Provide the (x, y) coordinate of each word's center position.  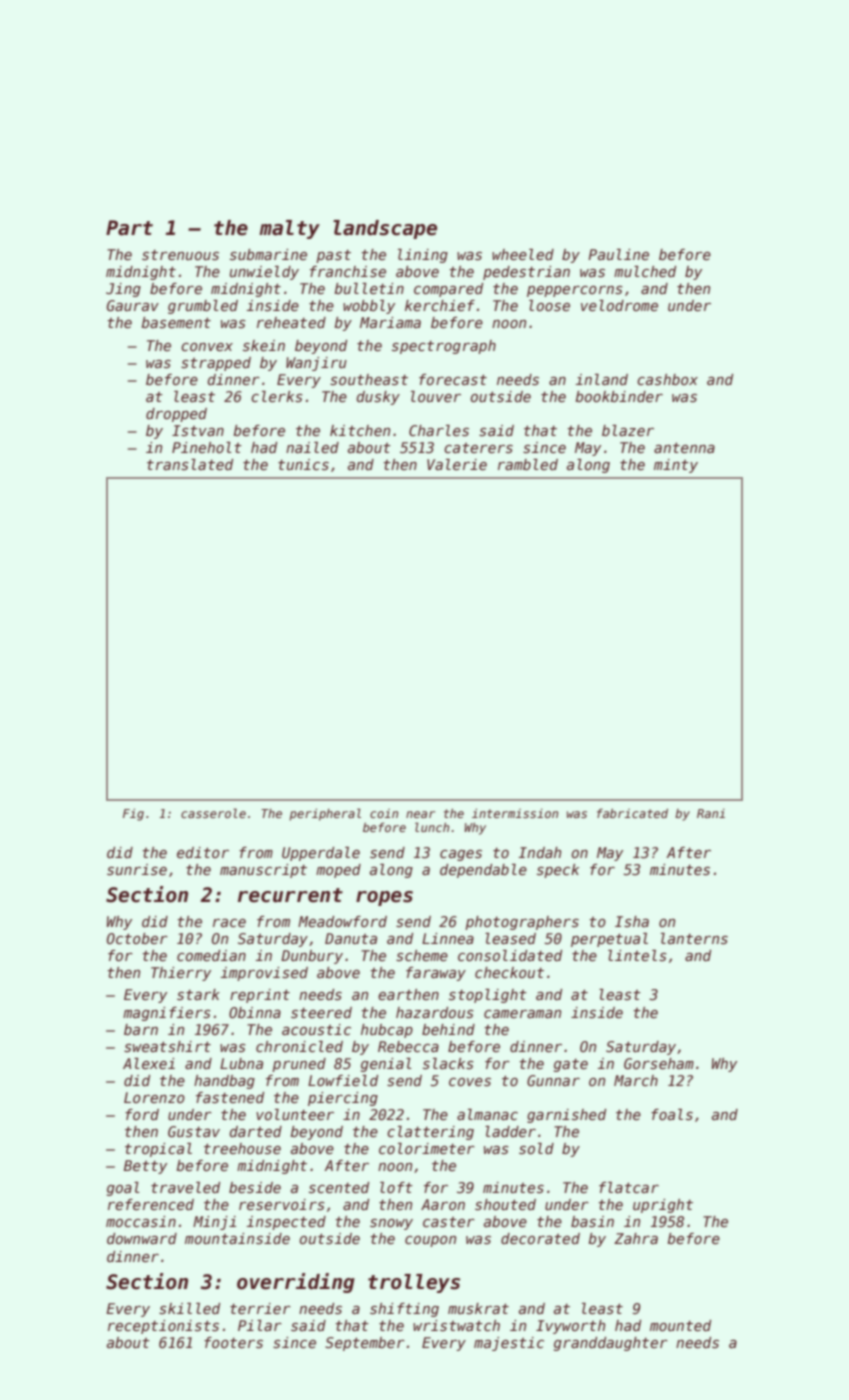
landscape (385, 229)
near (420, 814)
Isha (632, 921)
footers (233, 1342)
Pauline (618, 254)
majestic (509, 1344)
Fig (133, 815)
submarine (268, 254)
